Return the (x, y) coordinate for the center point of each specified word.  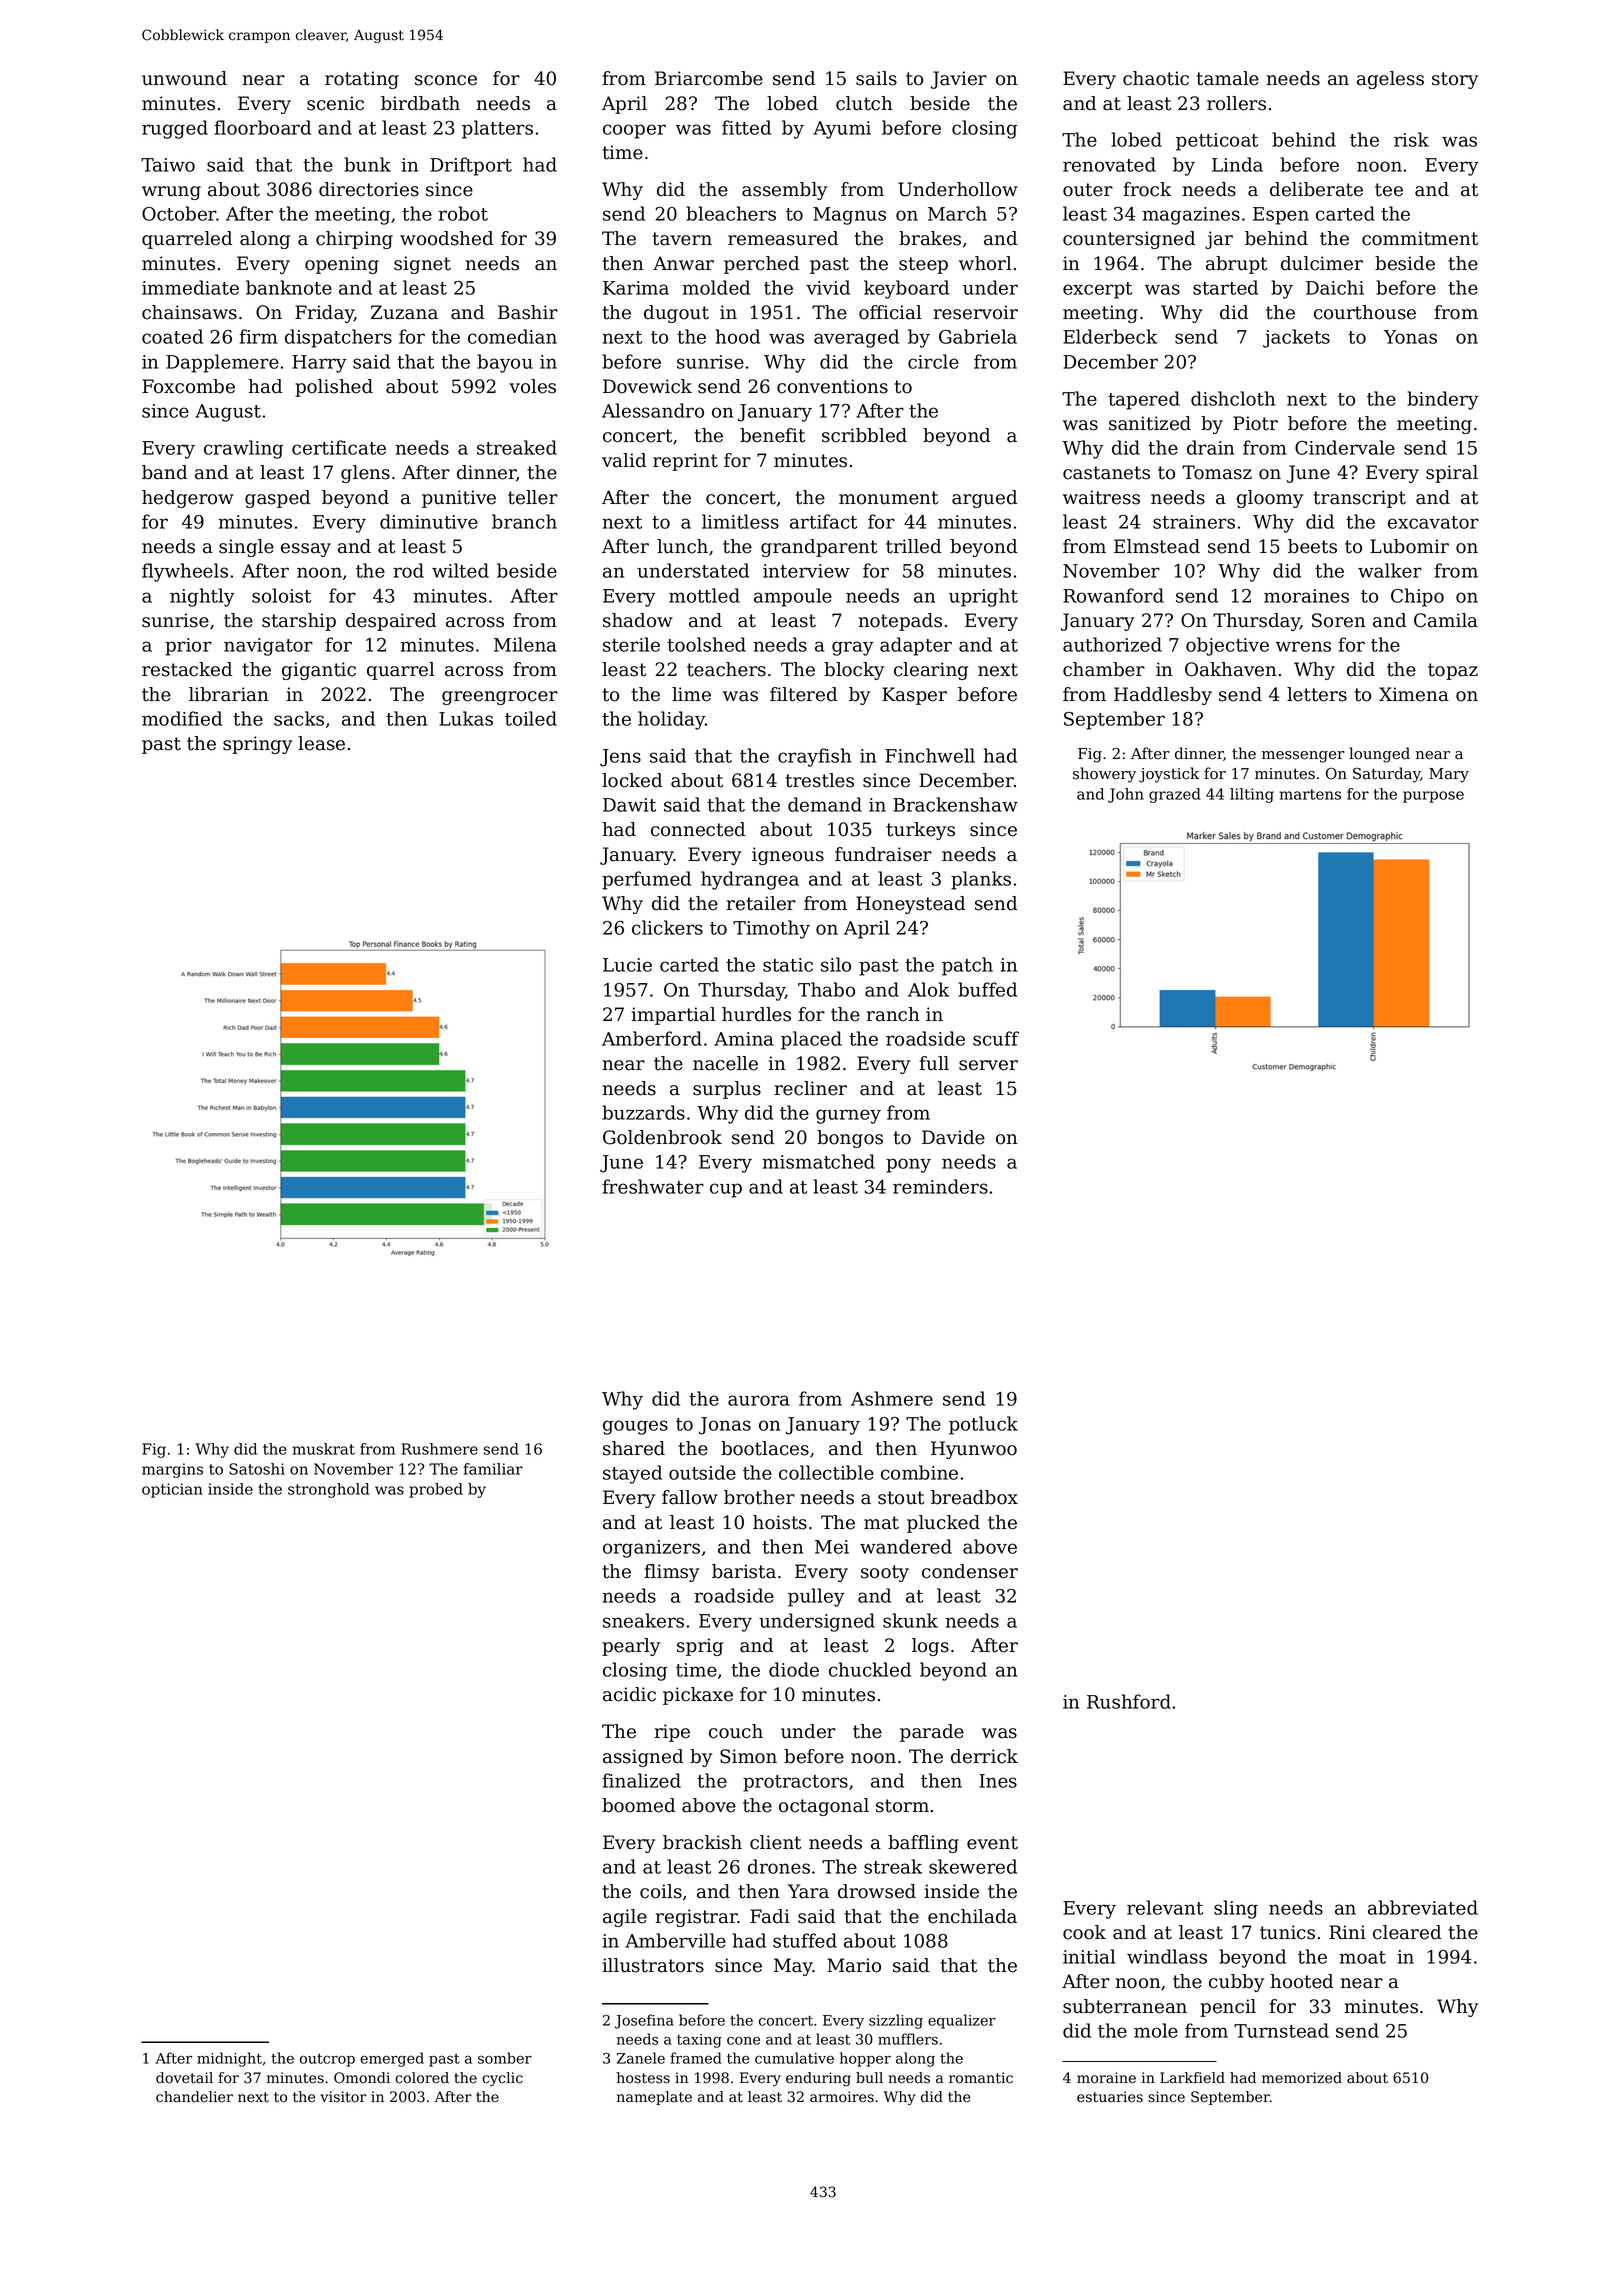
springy (257, 745)
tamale (1227, 78)
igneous (788, 856)
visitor (343, 2097)
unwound (184, 78)
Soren (1339, 620)
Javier (959, 80)
